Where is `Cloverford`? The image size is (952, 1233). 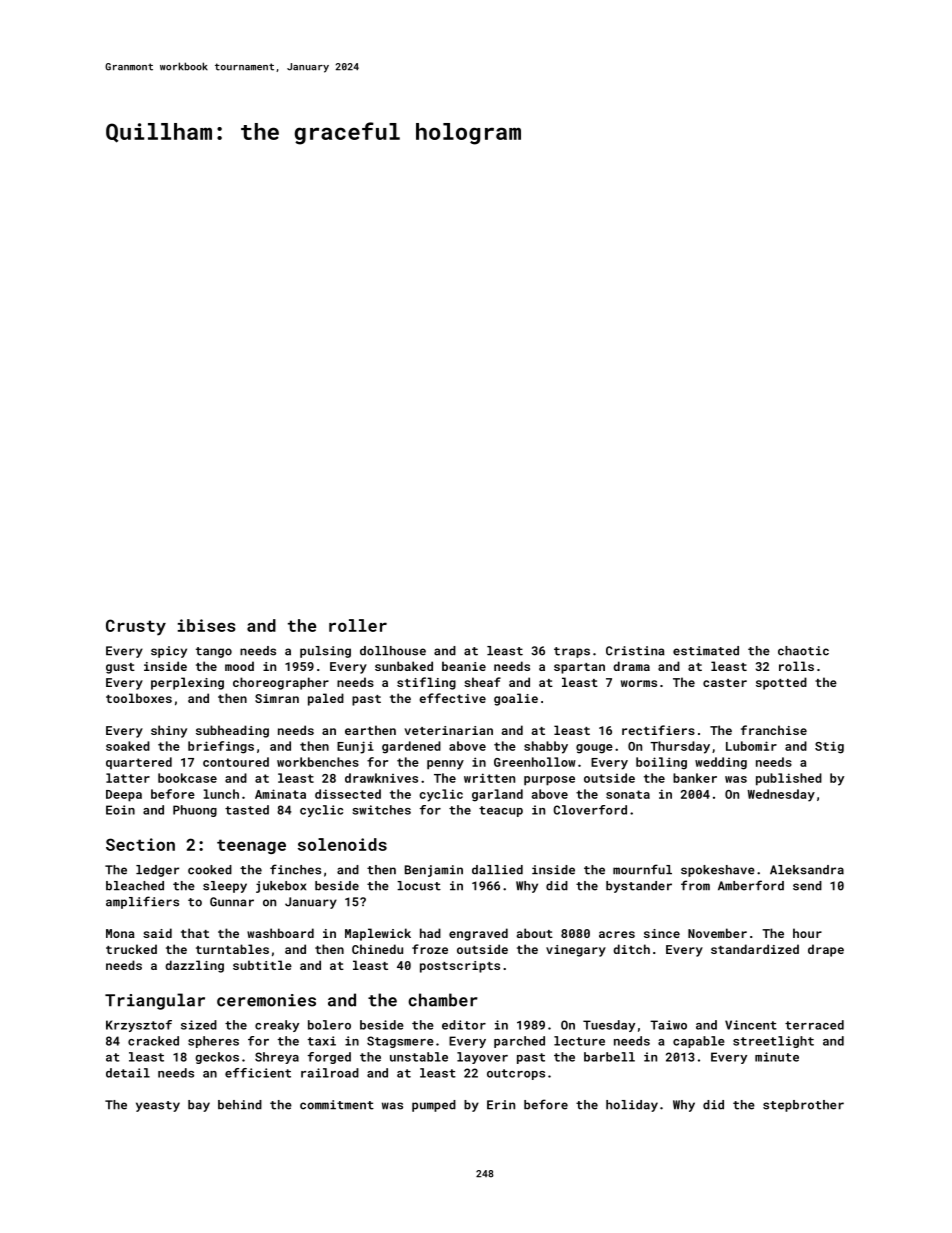
Cloverford is located at coordinates (590, 810).
